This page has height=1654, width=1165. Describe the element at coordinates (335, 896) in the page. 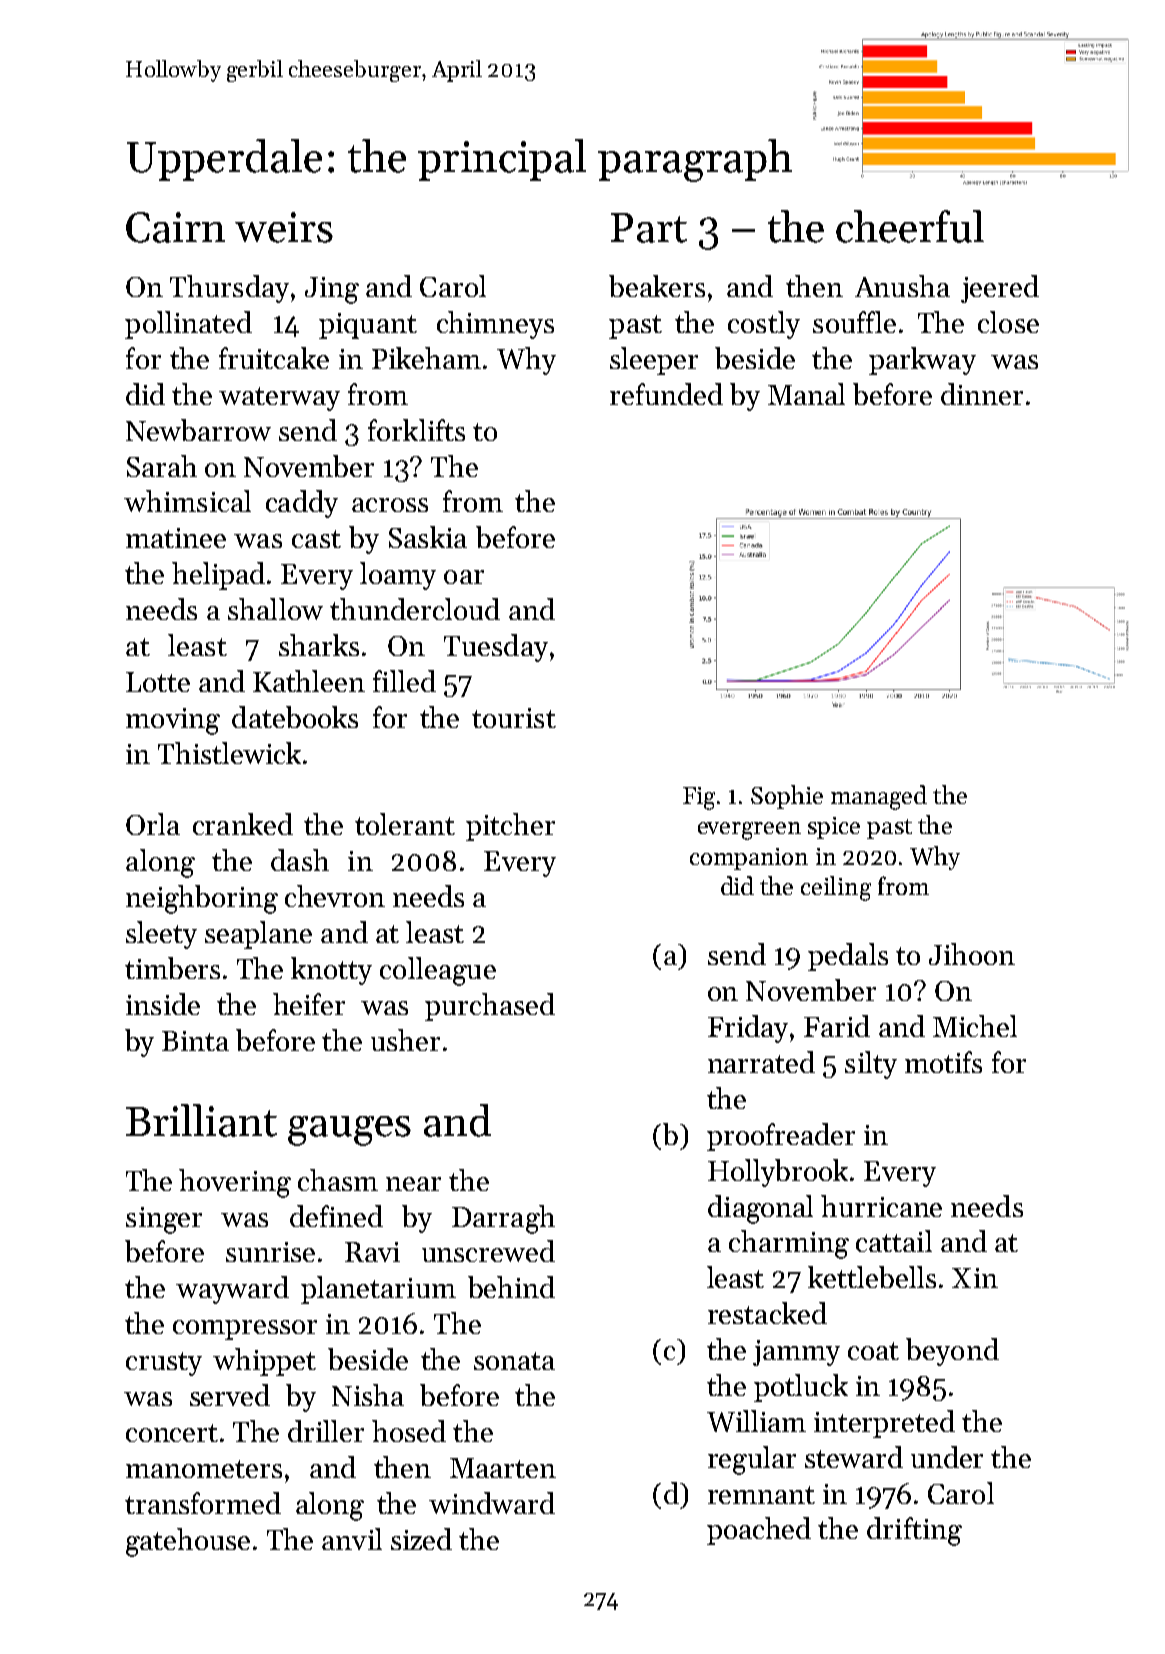

I see `chevron` at that location.
